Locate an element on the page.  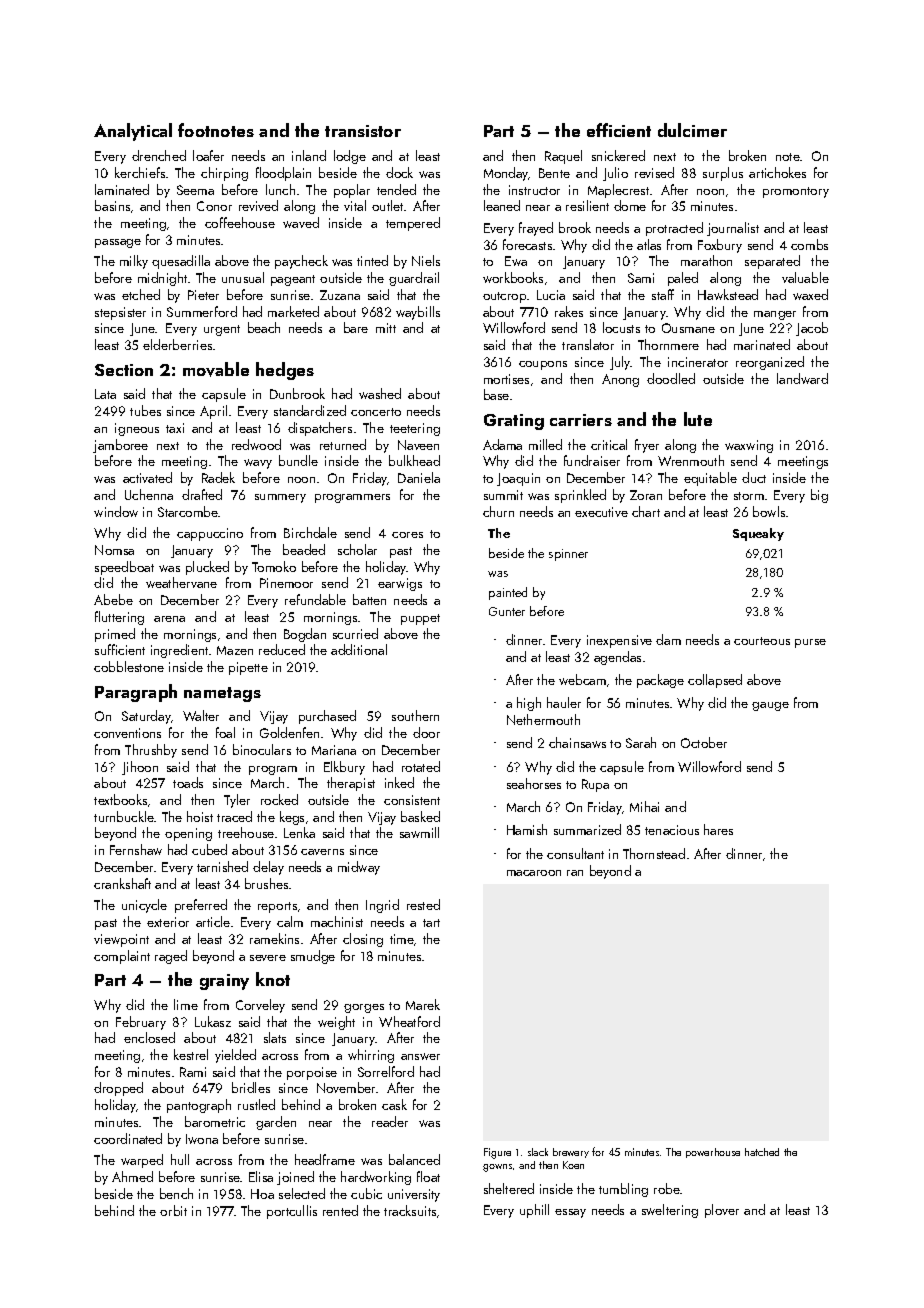
big is located at coordinates (819, 496).
